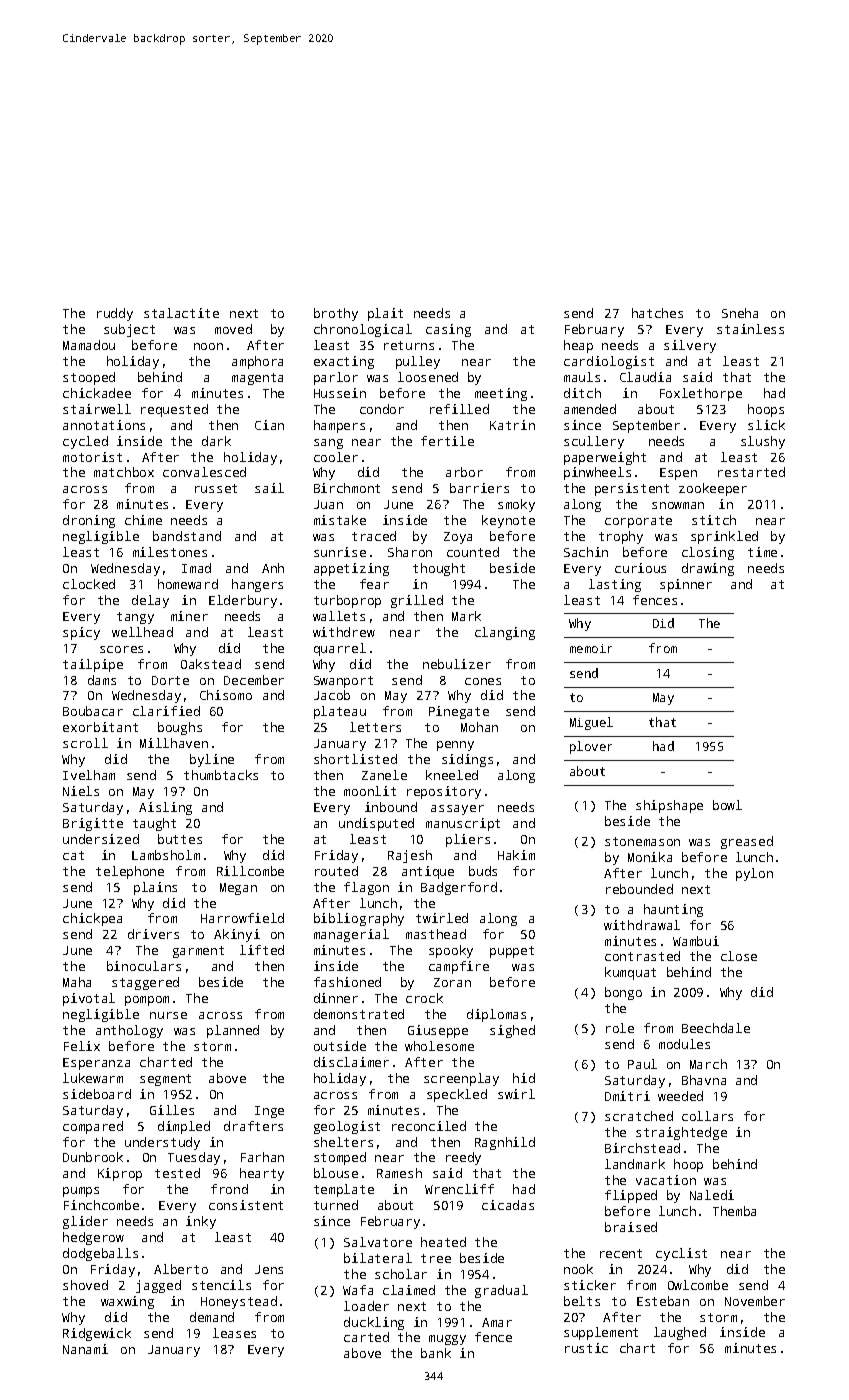 This screenshot has height=1400, width=849. What do you see at coordinates (448, 330) in the screenshot?
I see `casing` at bounding box center [448, 330].
